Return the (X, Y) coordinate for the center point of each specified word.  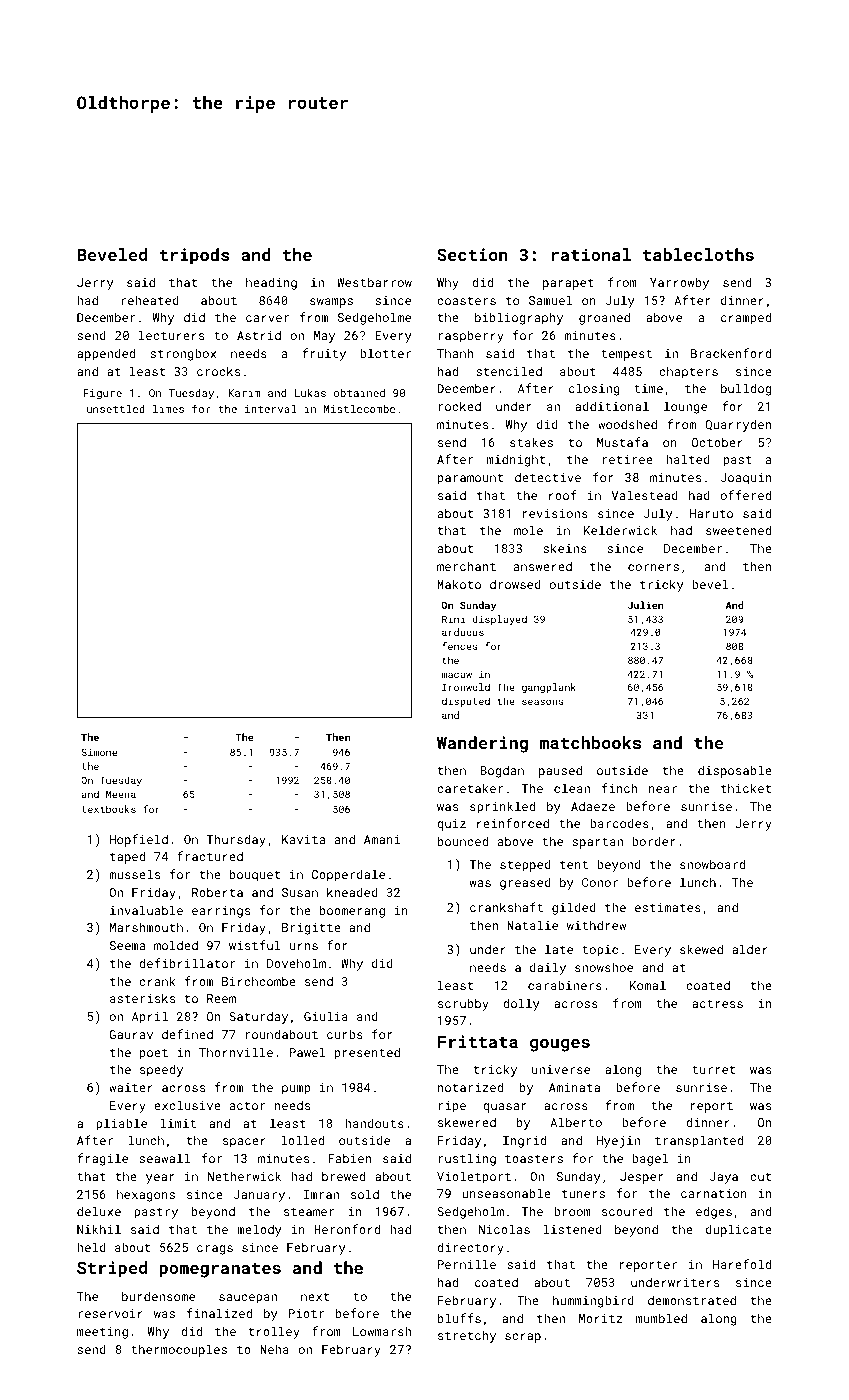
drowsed (515, 584)
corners (653, 567)
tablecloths (698, 254)
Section (472, 254)
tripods (194, 256)
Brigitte (311, 929)
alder (750, 949)
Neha (274, 1349)
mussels (134, 874)
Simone (99, 752)
